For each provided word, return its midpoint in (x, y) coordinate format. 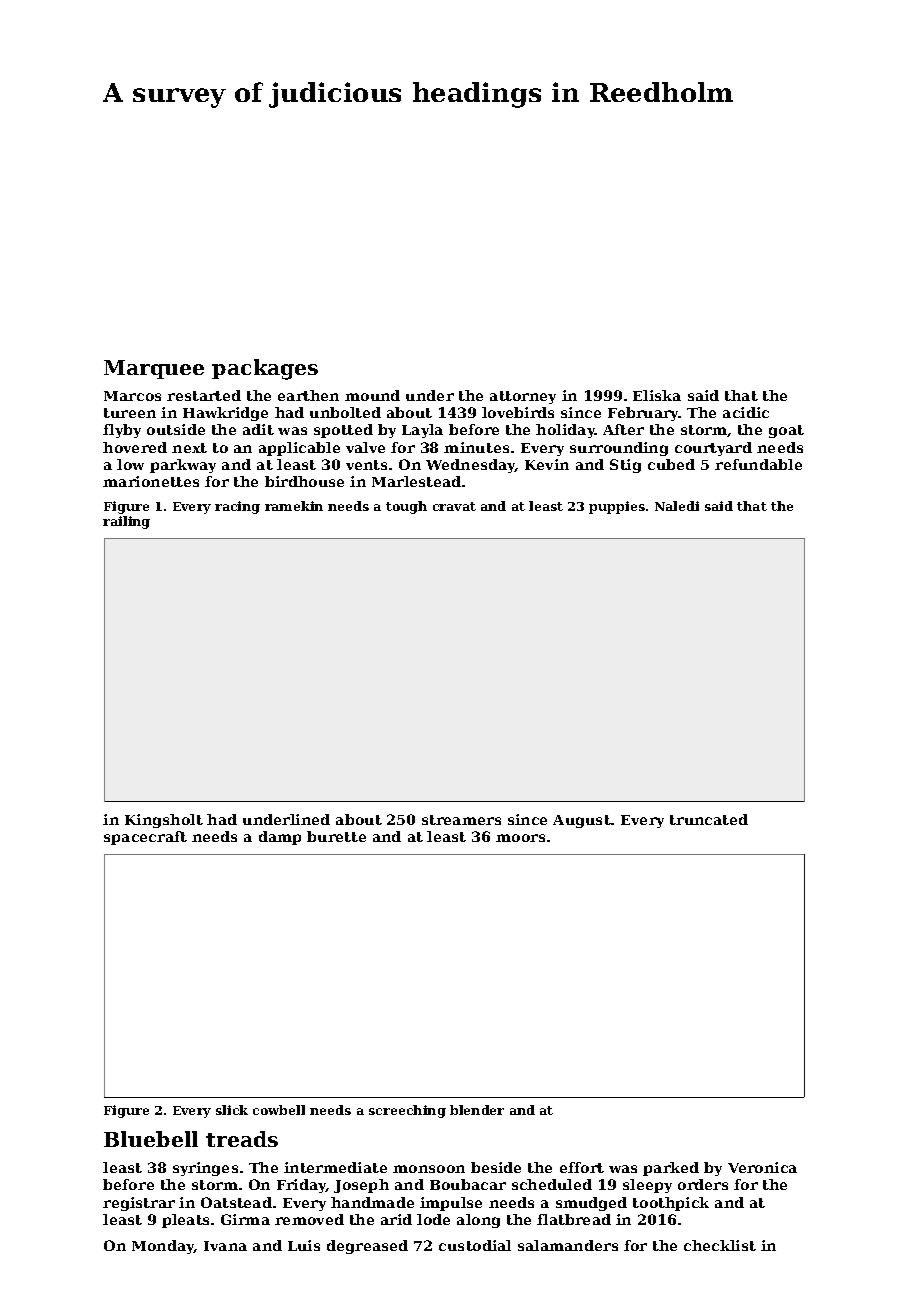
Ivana (225, 1246)
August (582, 821)
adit (258, 429)
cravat (454, 506)
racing (237, 507)
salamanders (568, 1245)
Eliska (657, 395)
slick (232, 1110)
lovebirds (518, 412)
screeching (407, 1111)
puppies (617, 507)
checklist (720, 1245)
